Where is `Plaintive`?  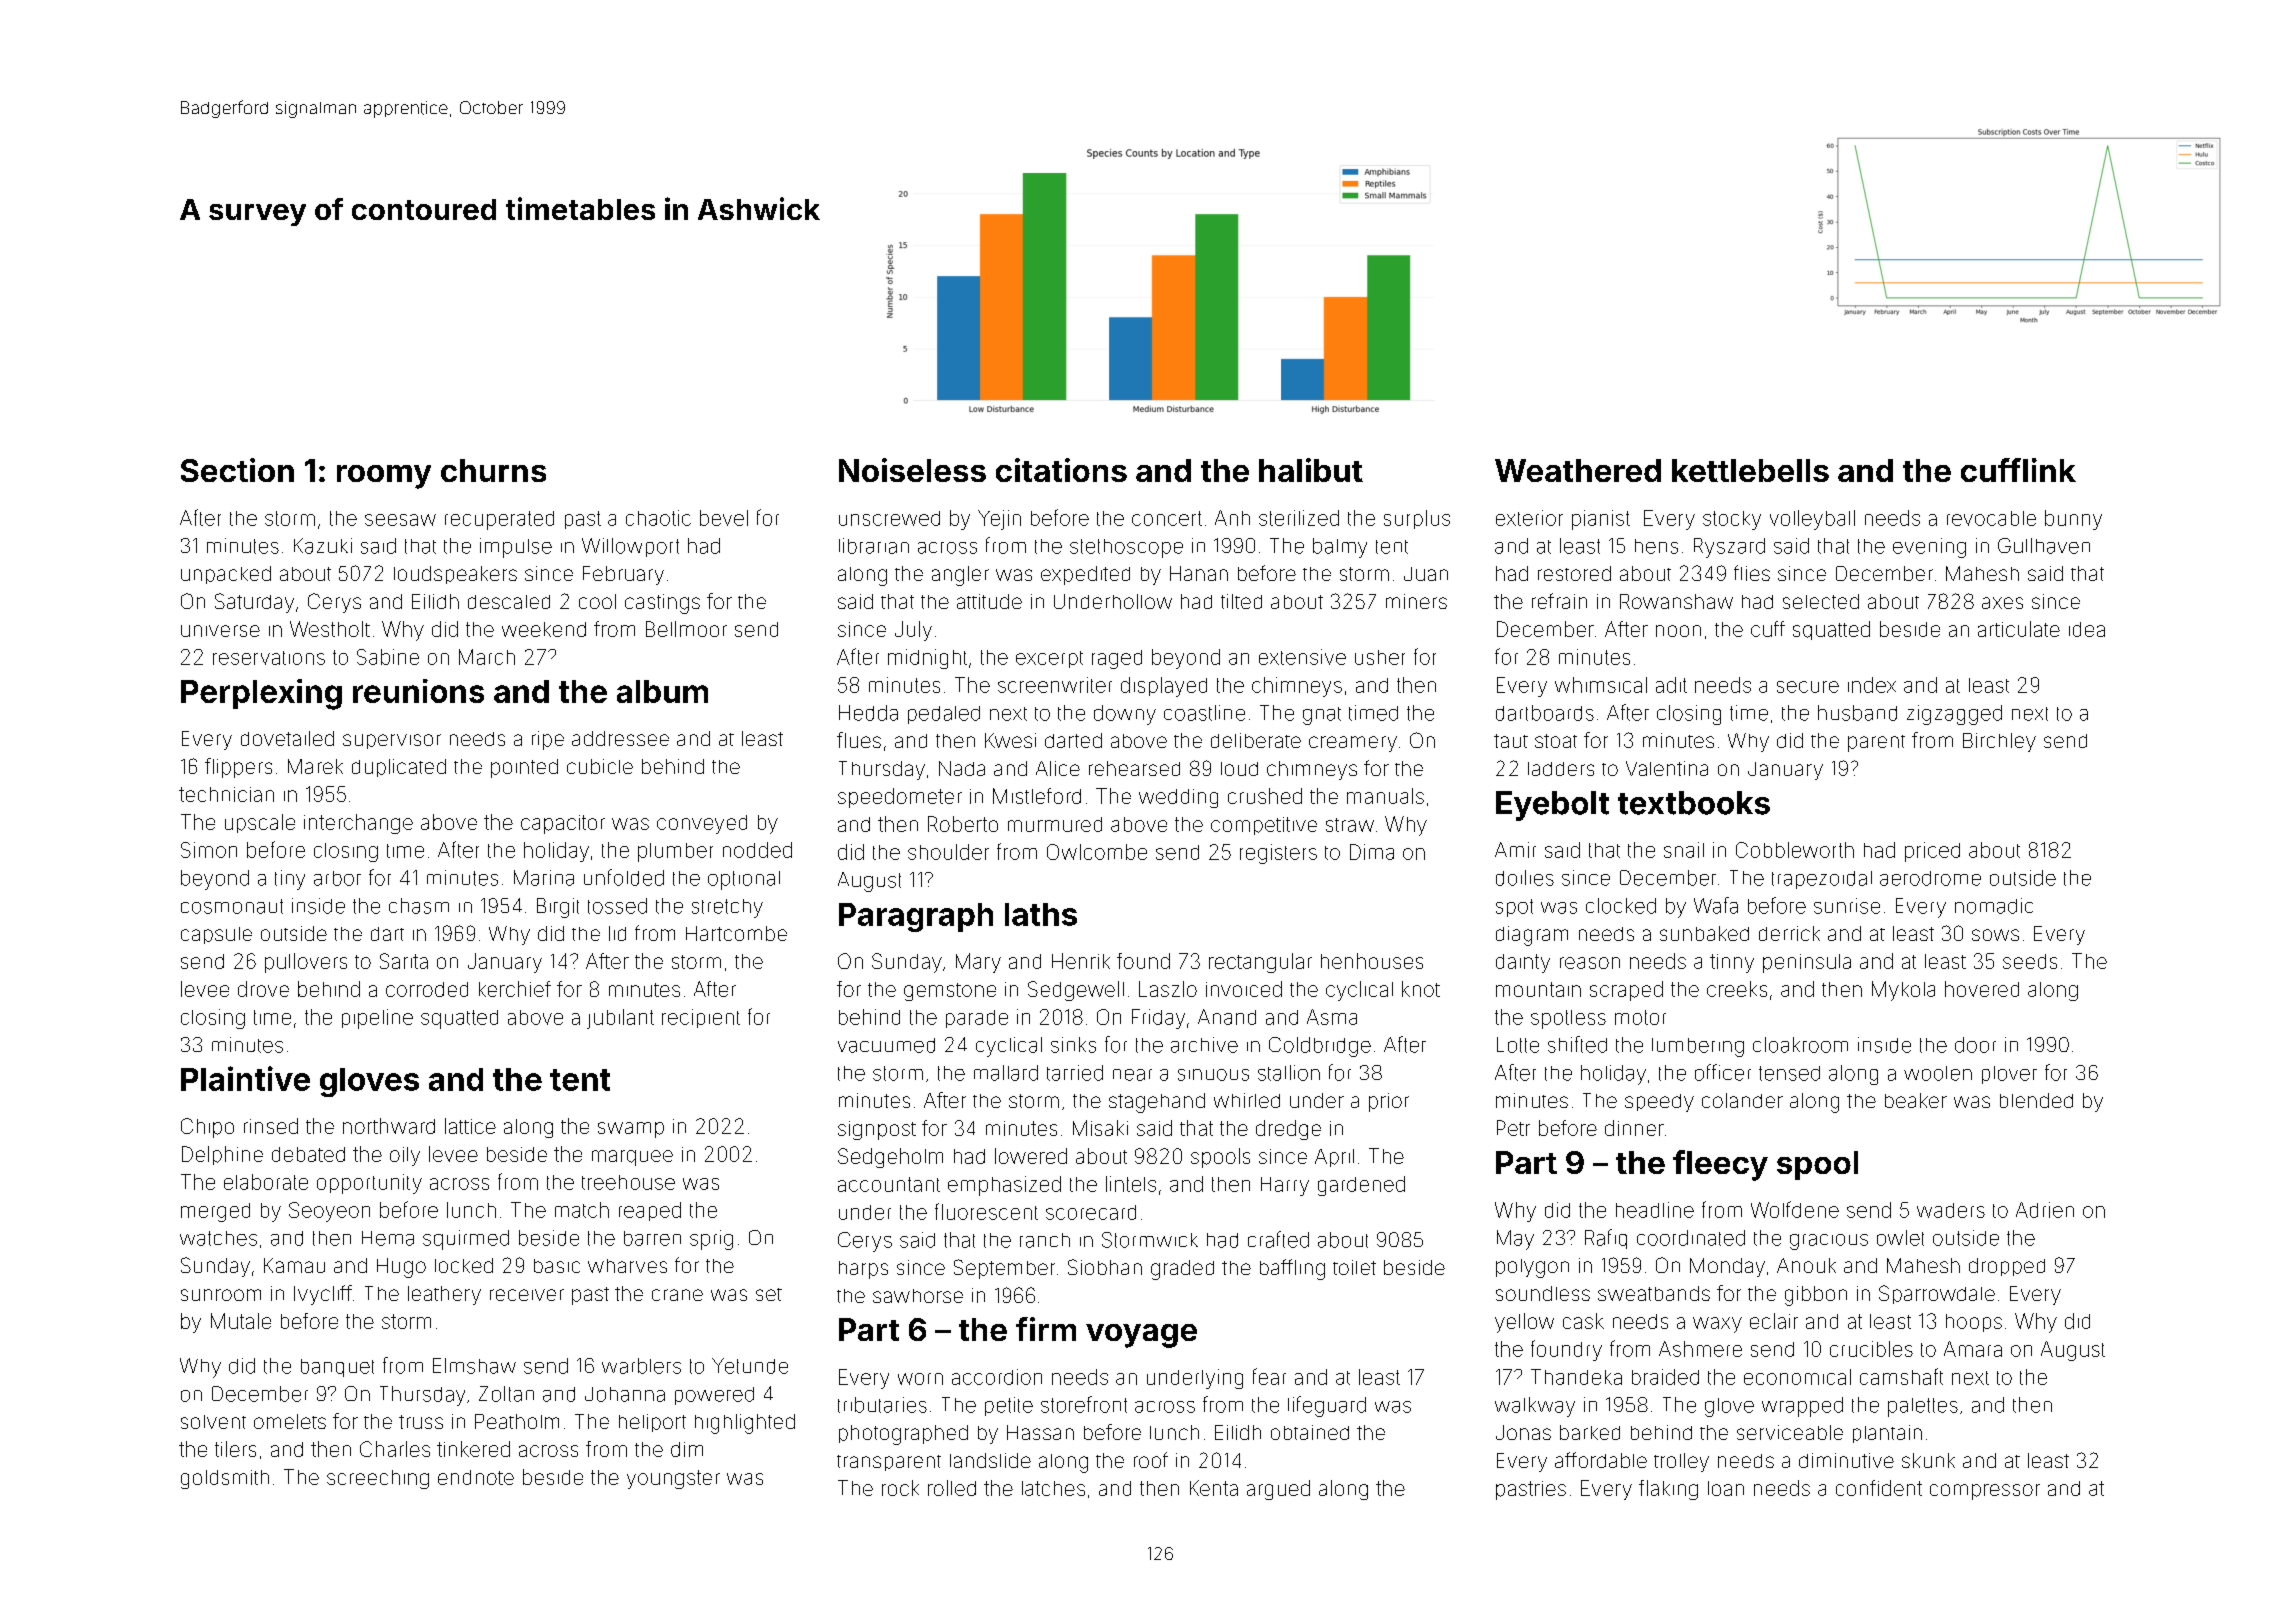
Plaintive is located at coordinates (245, 1078).
